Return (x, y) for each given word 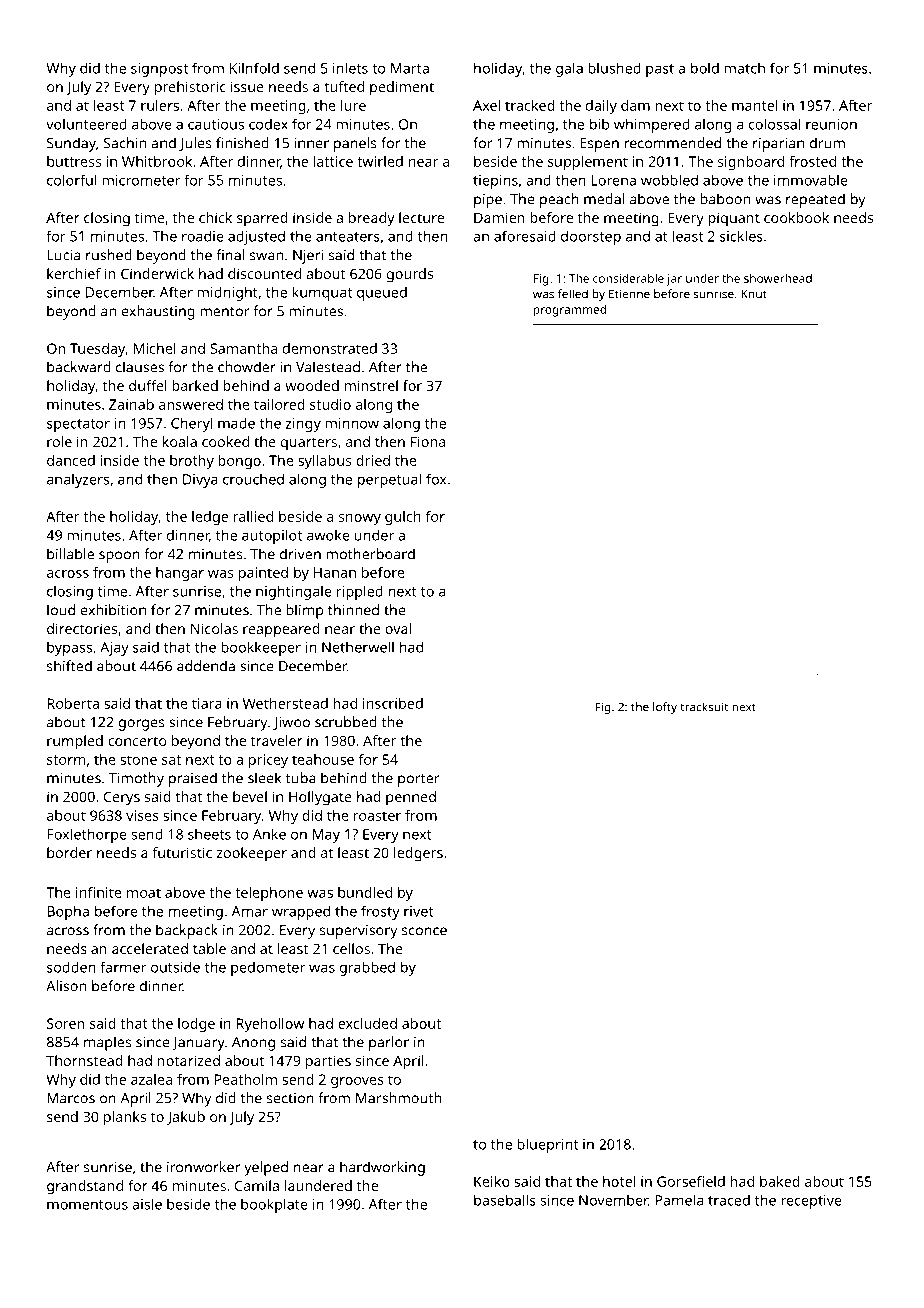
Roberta (73, 703)
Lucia (63, 255)
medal (604, 199)
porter (418, 780)
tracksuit (704, 707)
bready (372, 219)
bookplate (274, 1206)
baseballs (505, 1200)
